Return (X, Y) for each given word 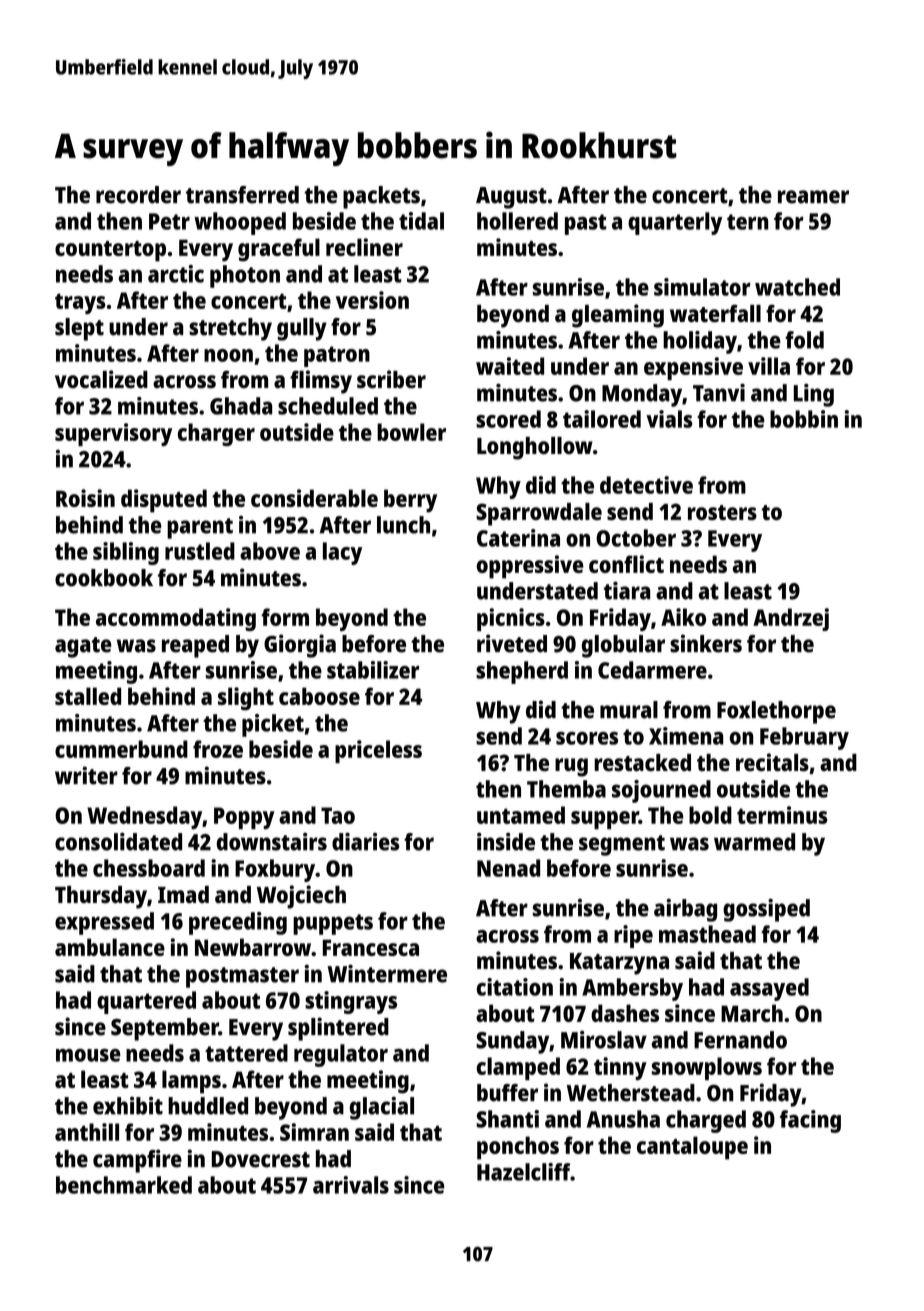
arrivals (351, 1185)
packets (381, 197)
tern (747, 222)
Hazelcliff (523, 1172)
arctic (176, 274)
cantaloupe (692, 1148)
